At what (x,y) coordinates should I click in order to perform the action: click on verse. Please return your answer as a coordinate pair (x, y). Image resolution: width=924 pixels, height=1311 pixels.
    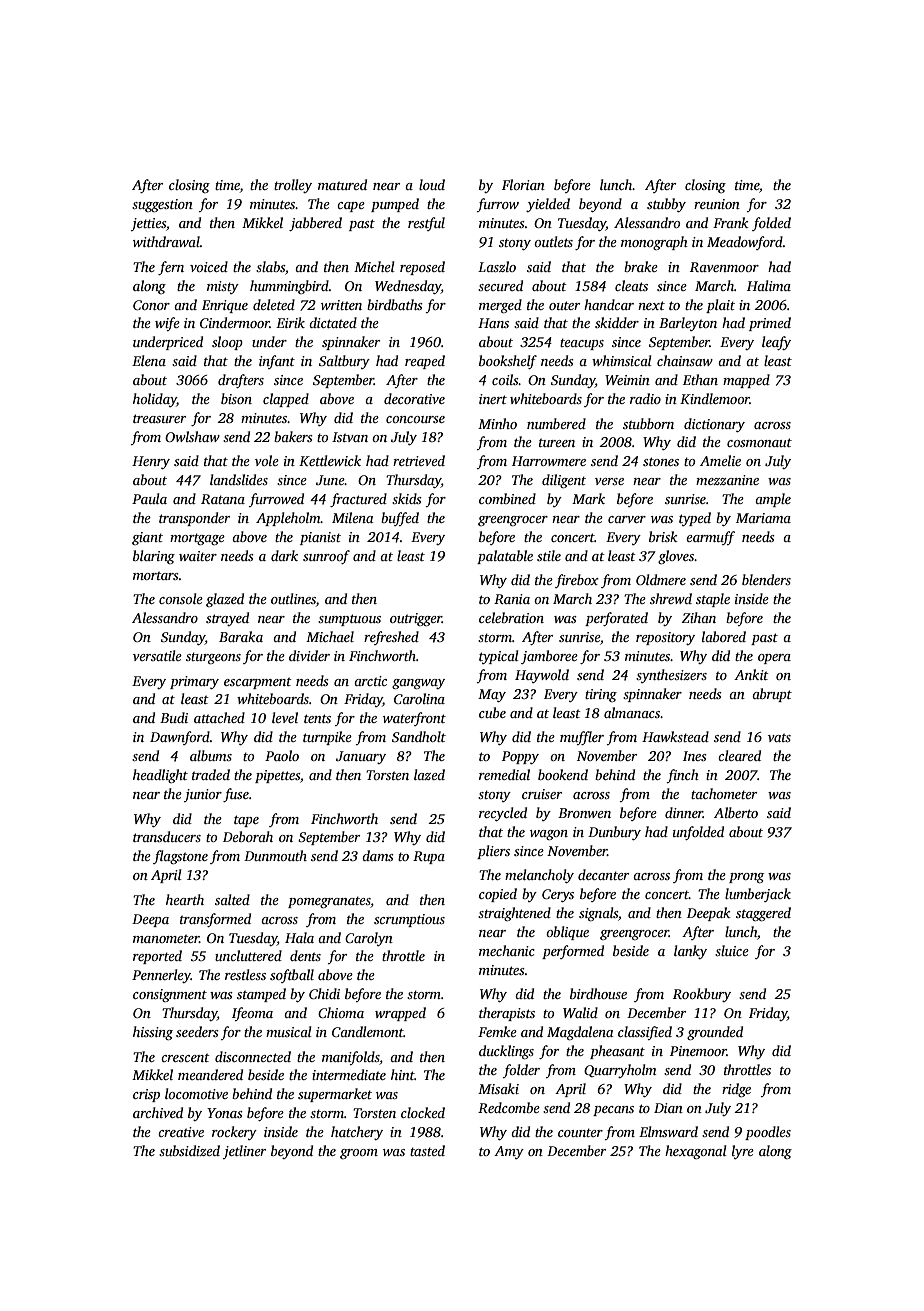
    Looking at the image, I should click on (609, 481).
